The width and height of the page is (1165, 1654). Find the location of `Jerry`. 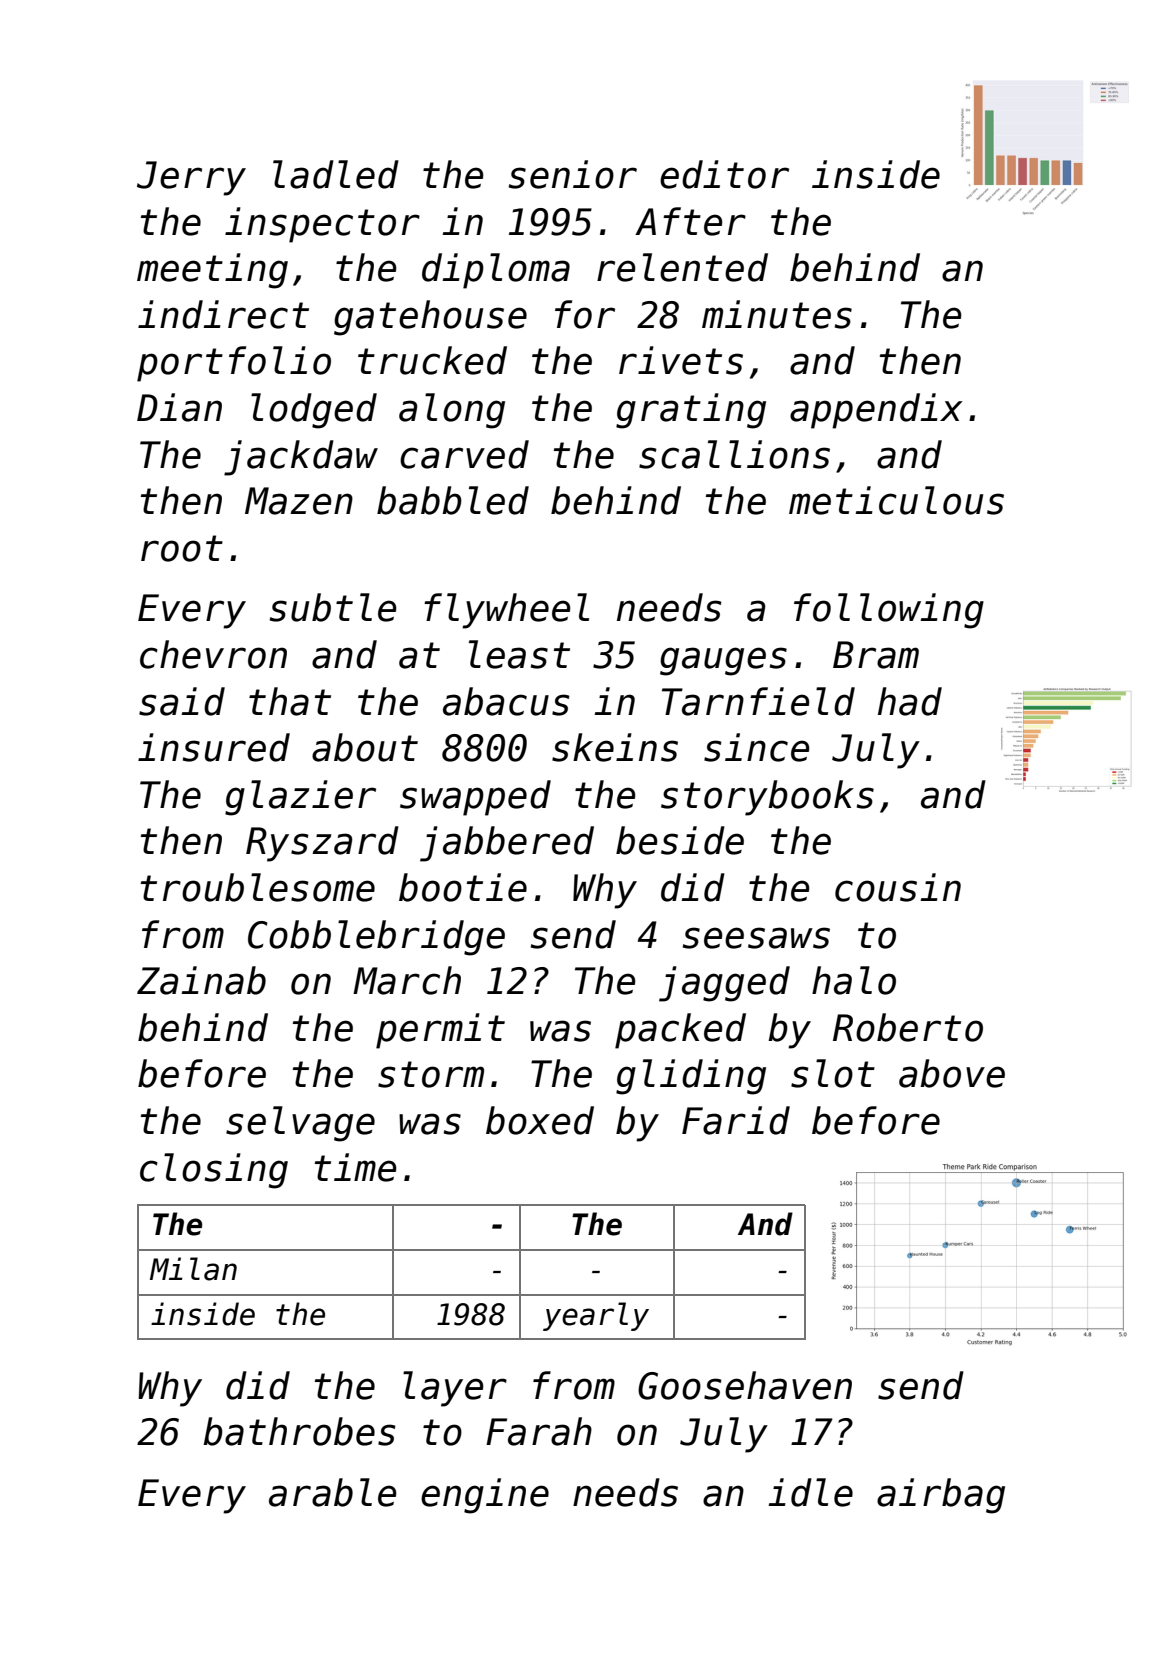

Jerry is located at coordinates (191, 178).
